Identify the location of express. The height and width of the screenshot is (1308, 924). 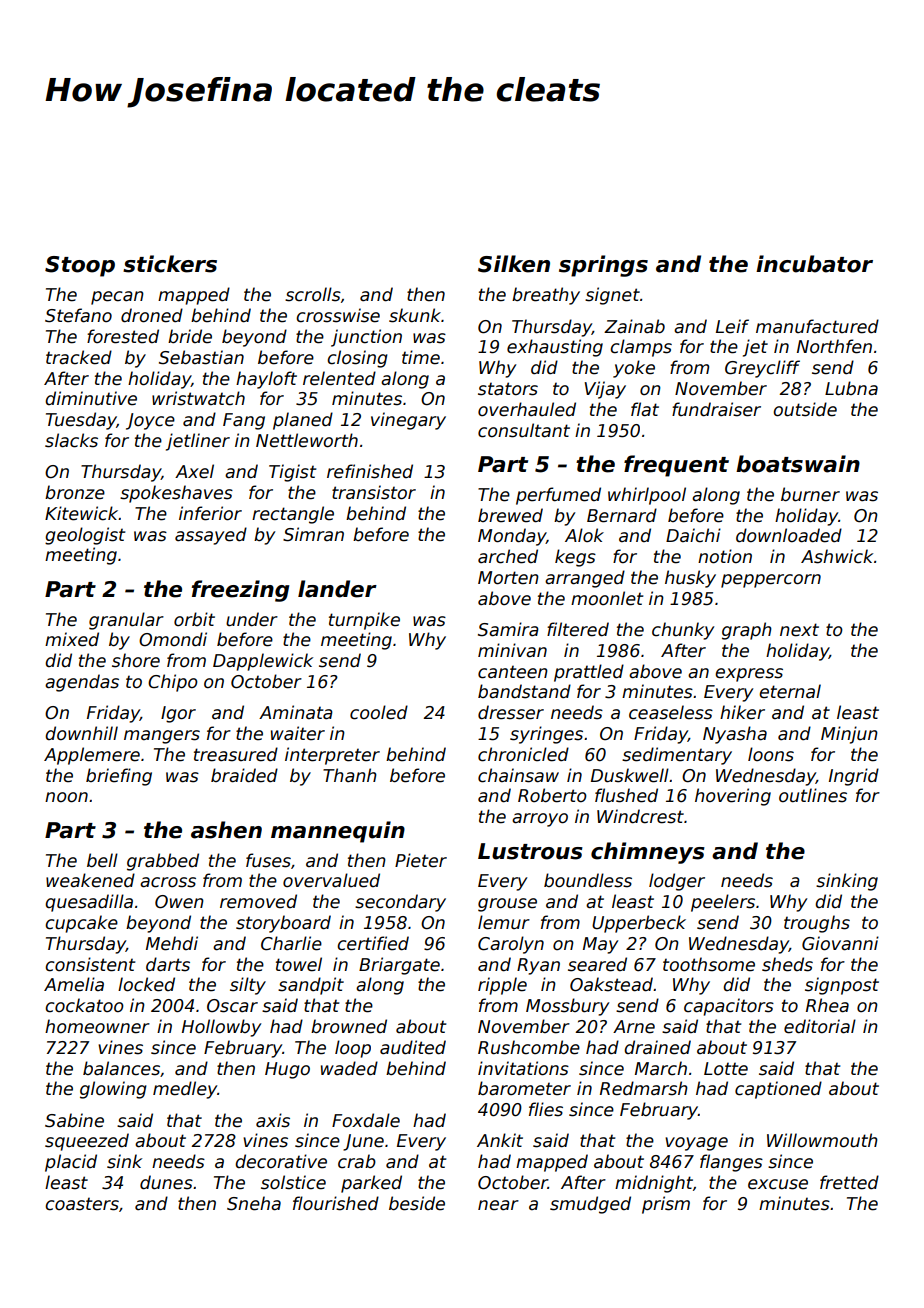
(749, 675).
